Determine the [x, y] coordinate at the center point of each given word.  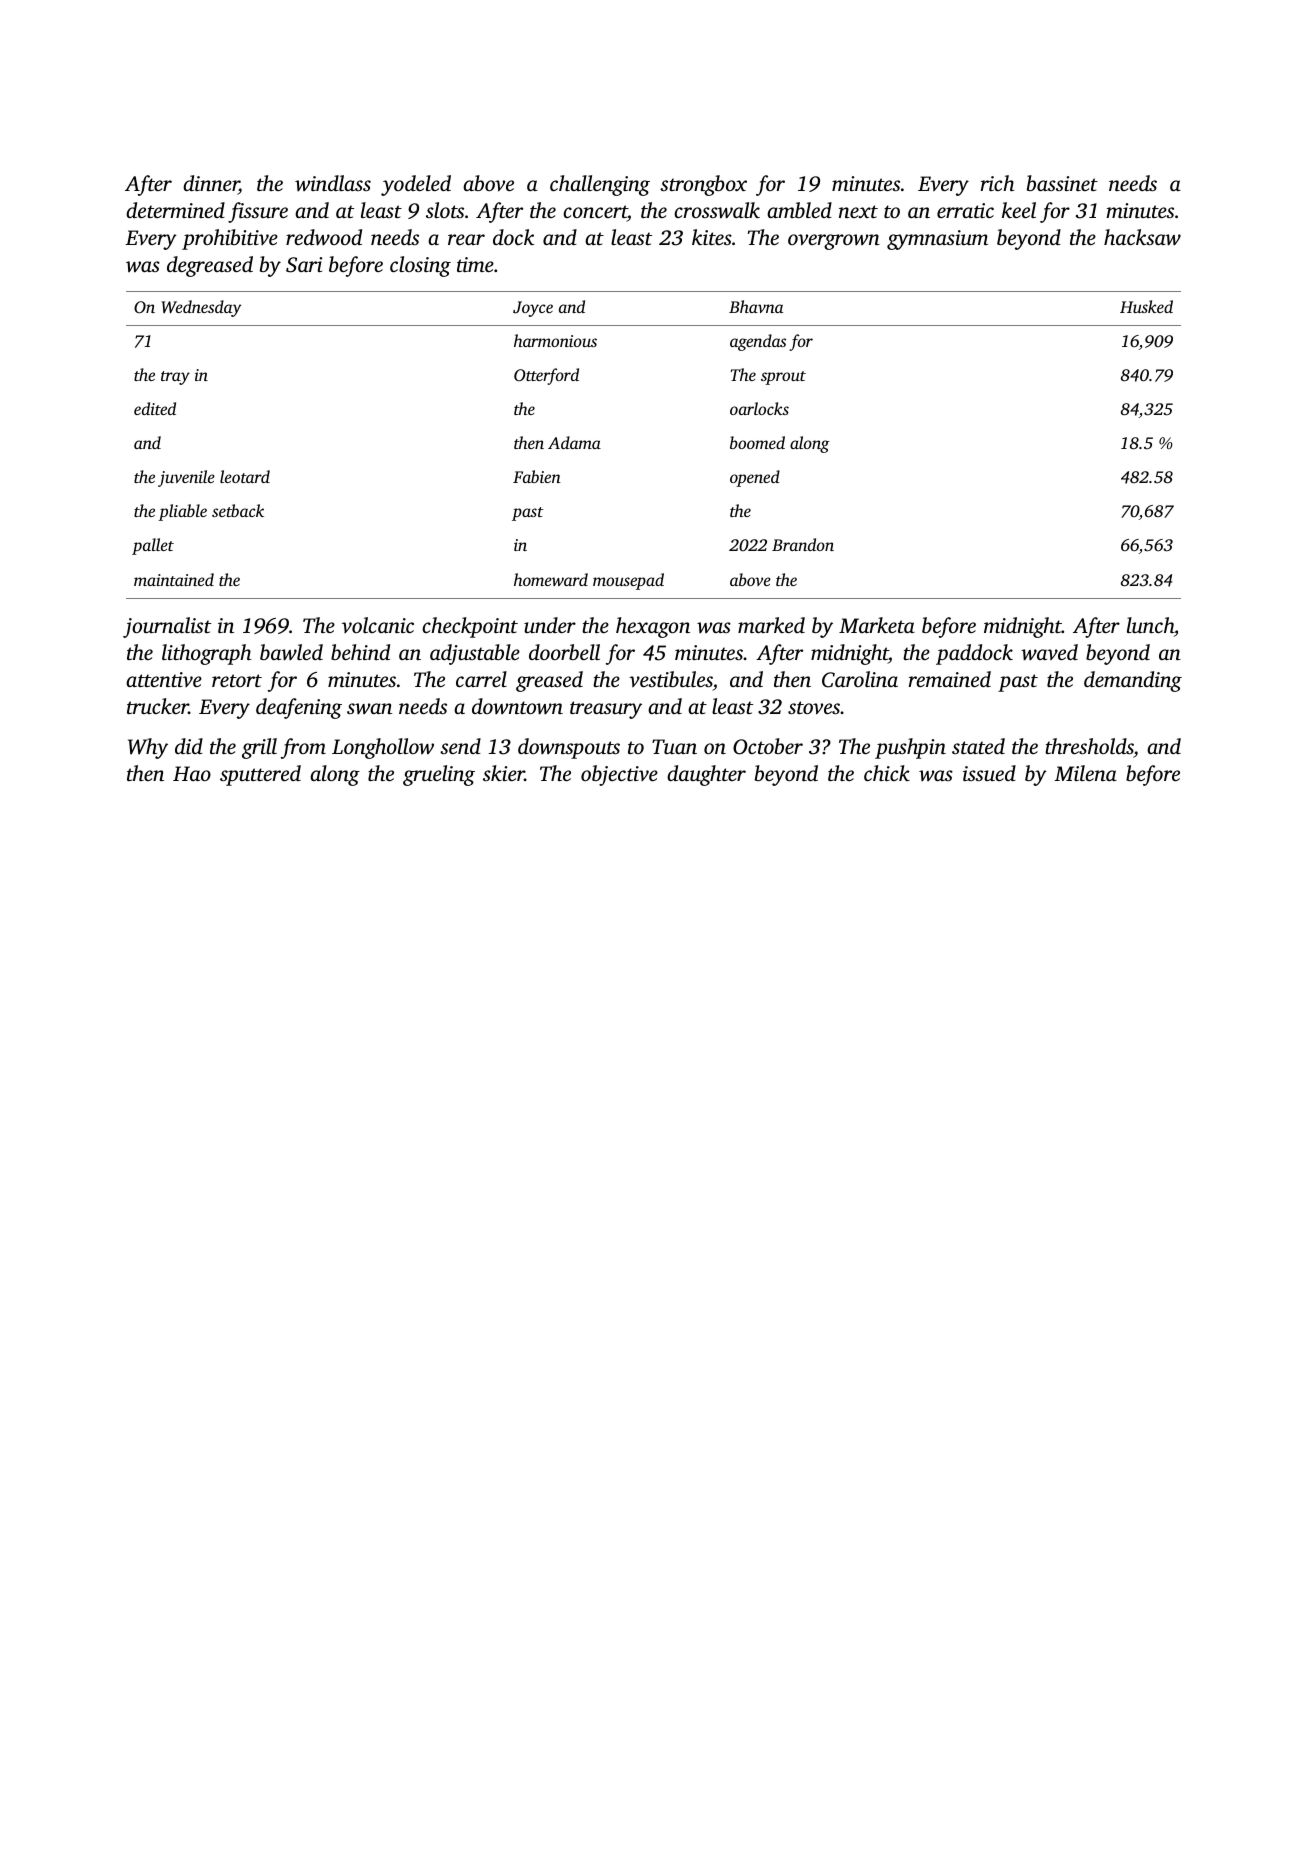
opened [755, 478]
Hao [192, 773]
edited [155, 408]
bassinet [1062, 183]
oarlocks [759, 408]
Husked [1146, 306]
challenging [600, 185]
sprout [783, 378]
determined [175, 210]
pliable [182, 512]
